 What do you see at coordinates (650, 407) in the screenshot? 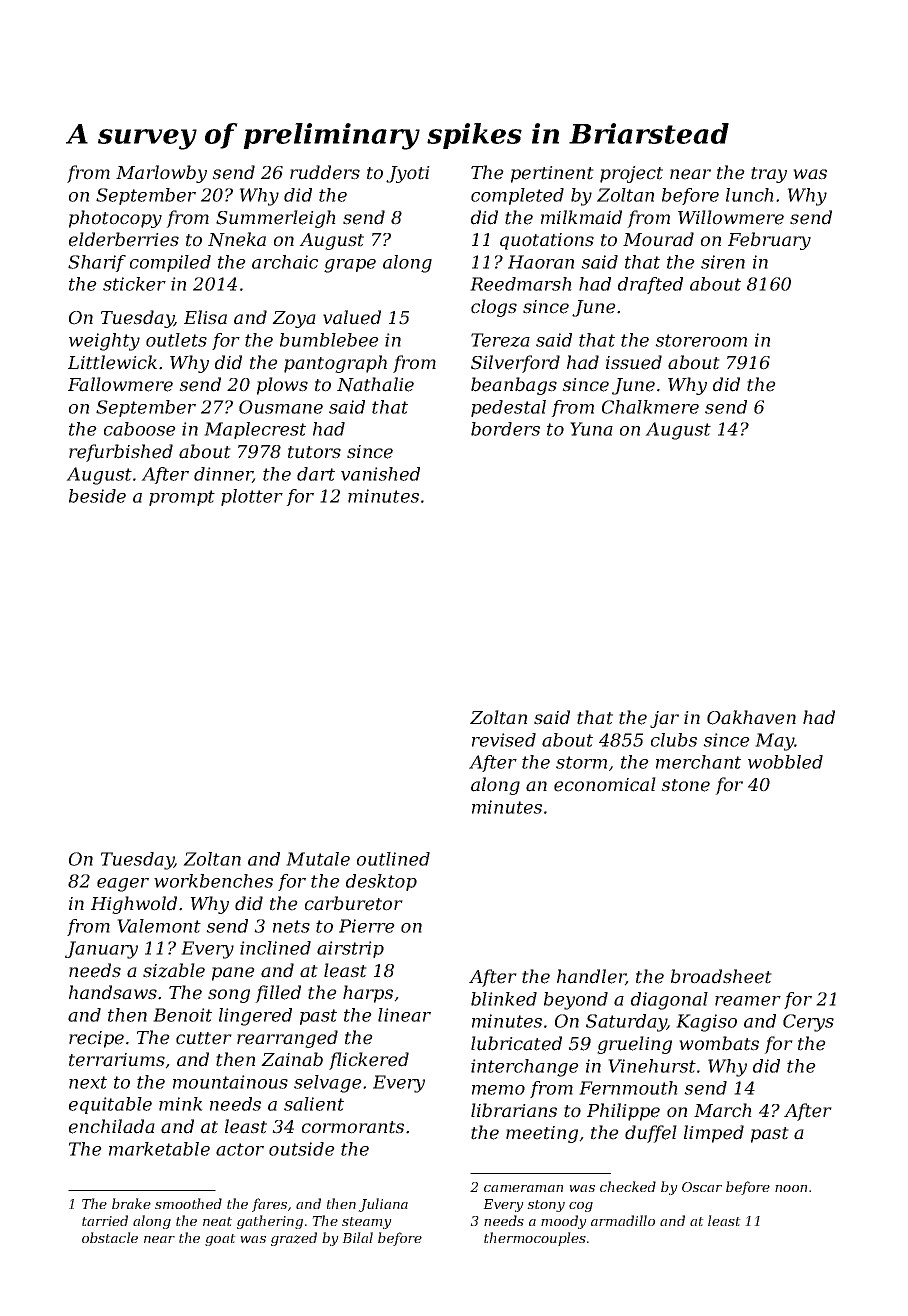
I see `Chalkmere` at bounding box center [650, 407].
